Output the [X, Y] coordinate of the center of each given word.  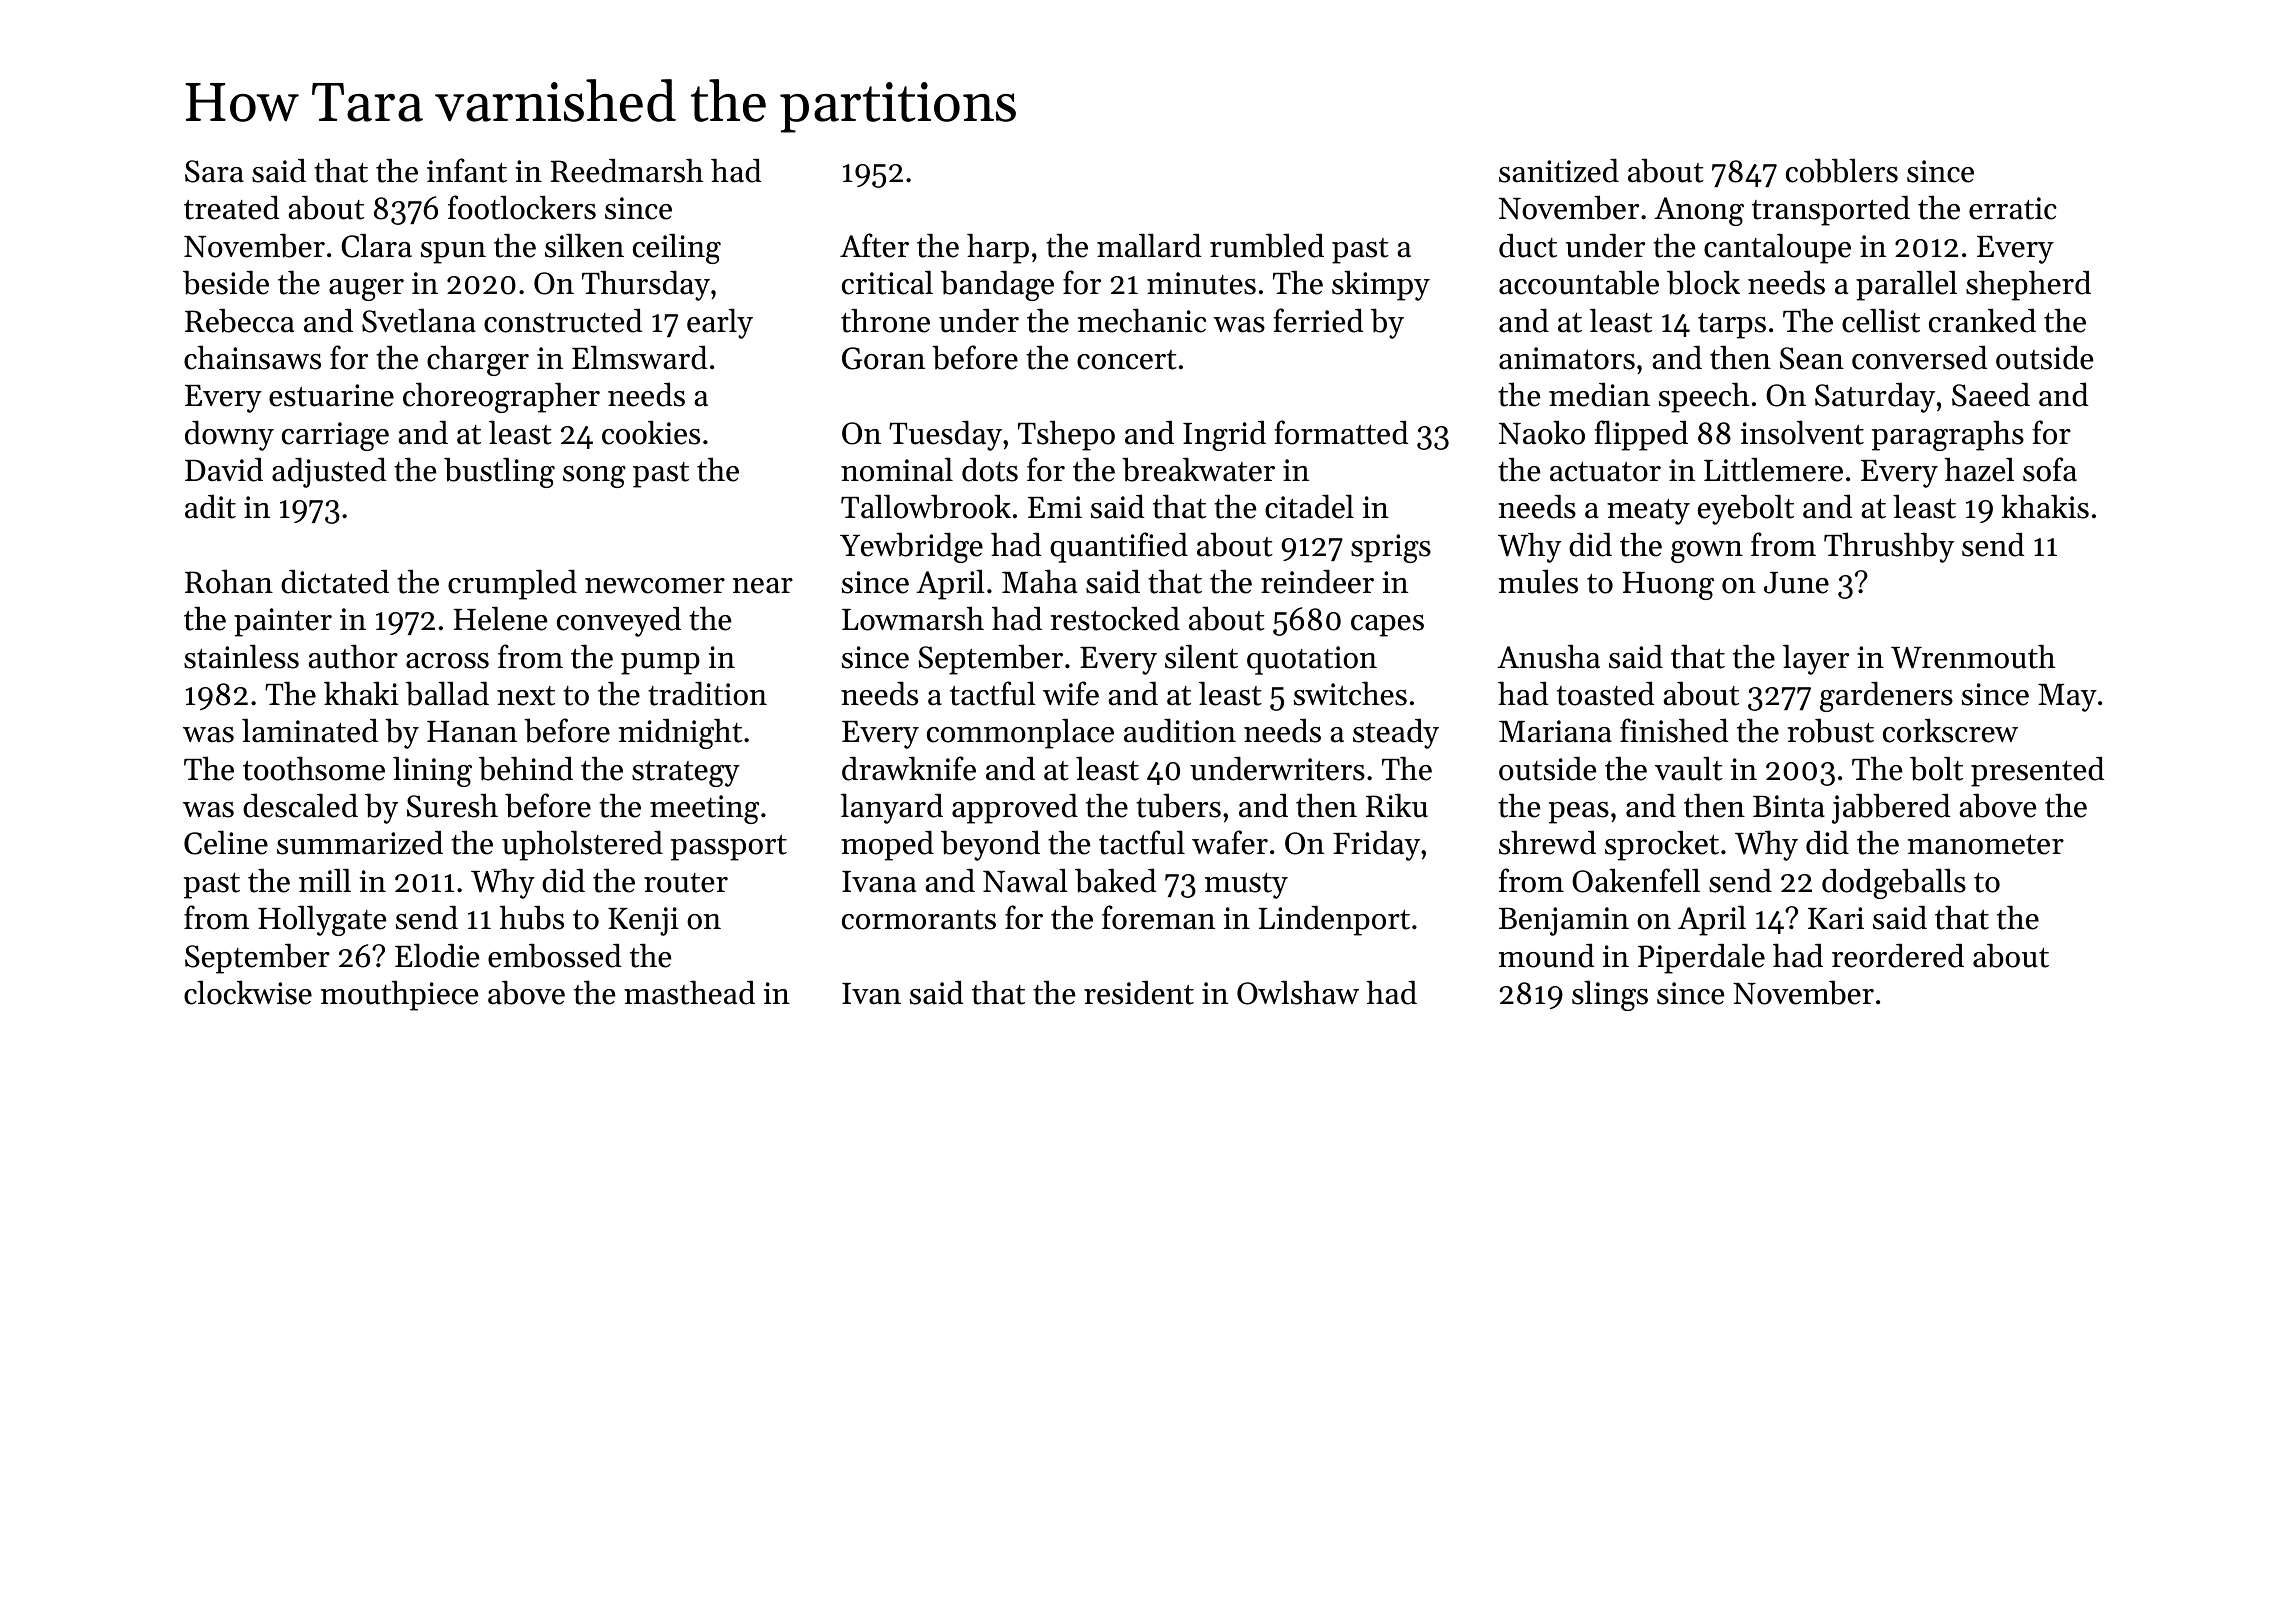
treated [231, 207]
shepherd [2028, 285]
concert [1127, 360]
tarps [1732, 326]
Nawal [1025, 880]
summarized [360, 842]
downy [229, 435]
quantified [1119, 547]
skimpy [1381, 285]
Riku [1397, 805]
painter [283, 622]
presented [2037, 771]
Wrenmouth [1973, 656]
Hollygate [322, 920]
